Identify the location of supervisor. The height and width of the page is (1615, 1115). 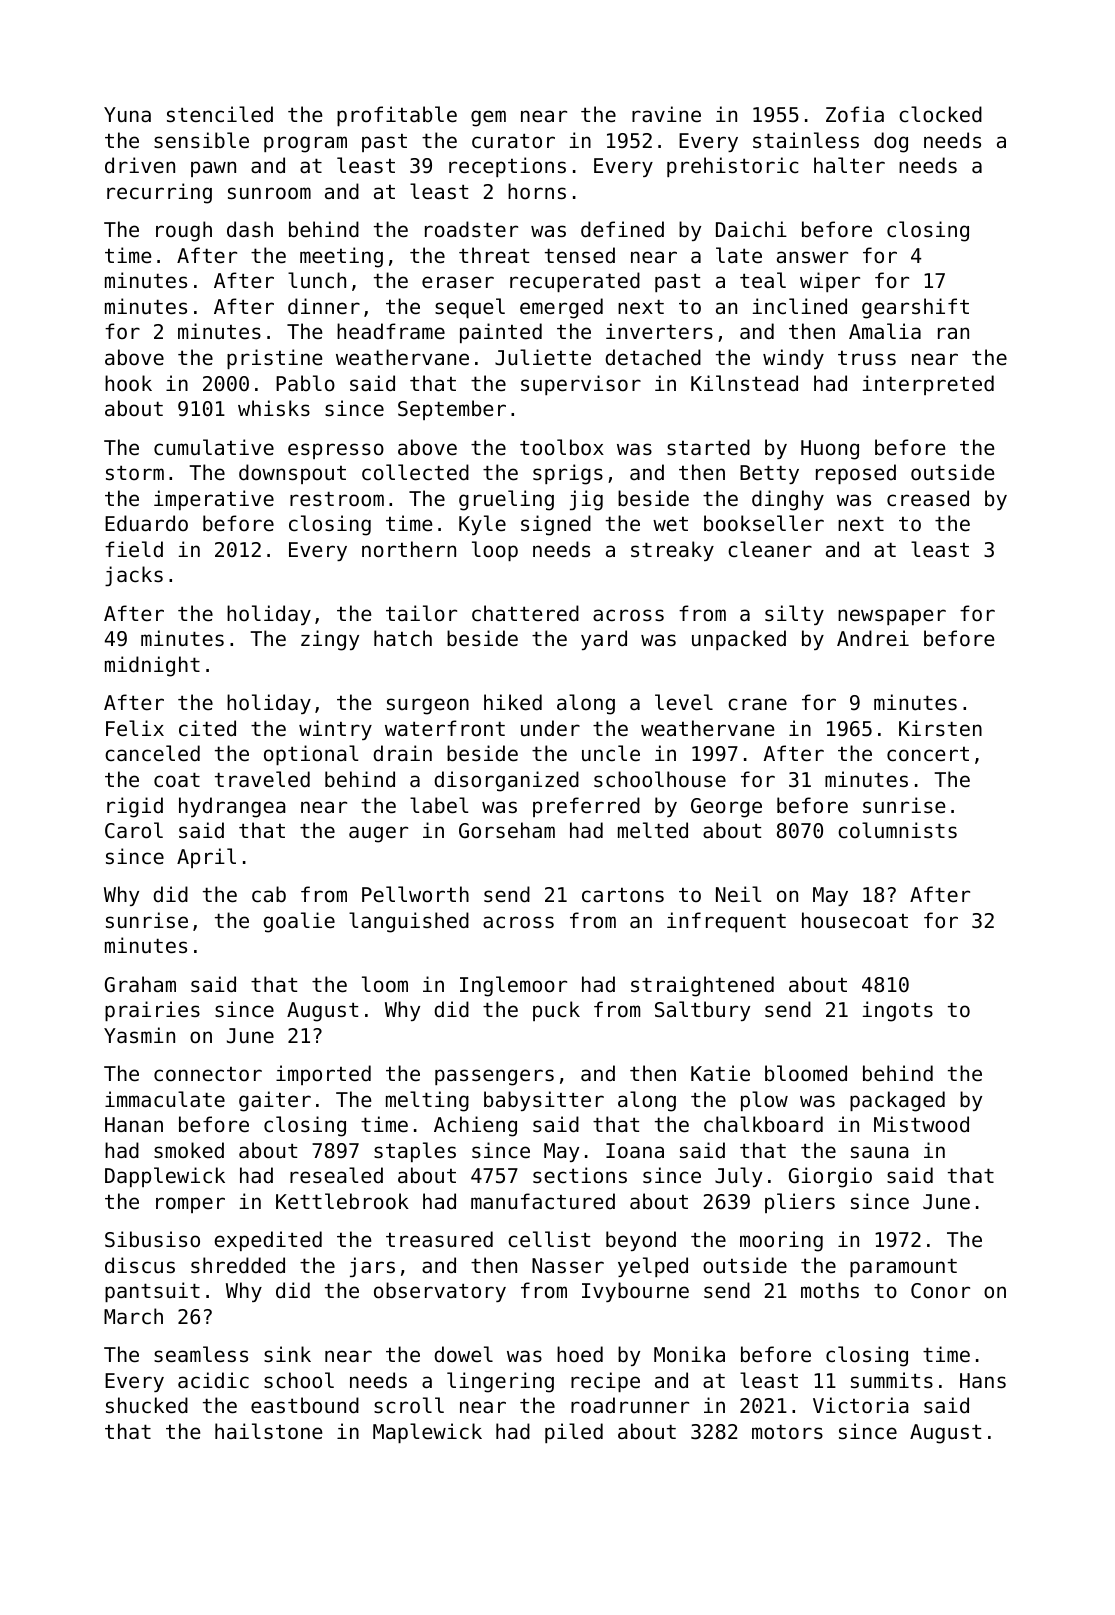
(581, 385).
